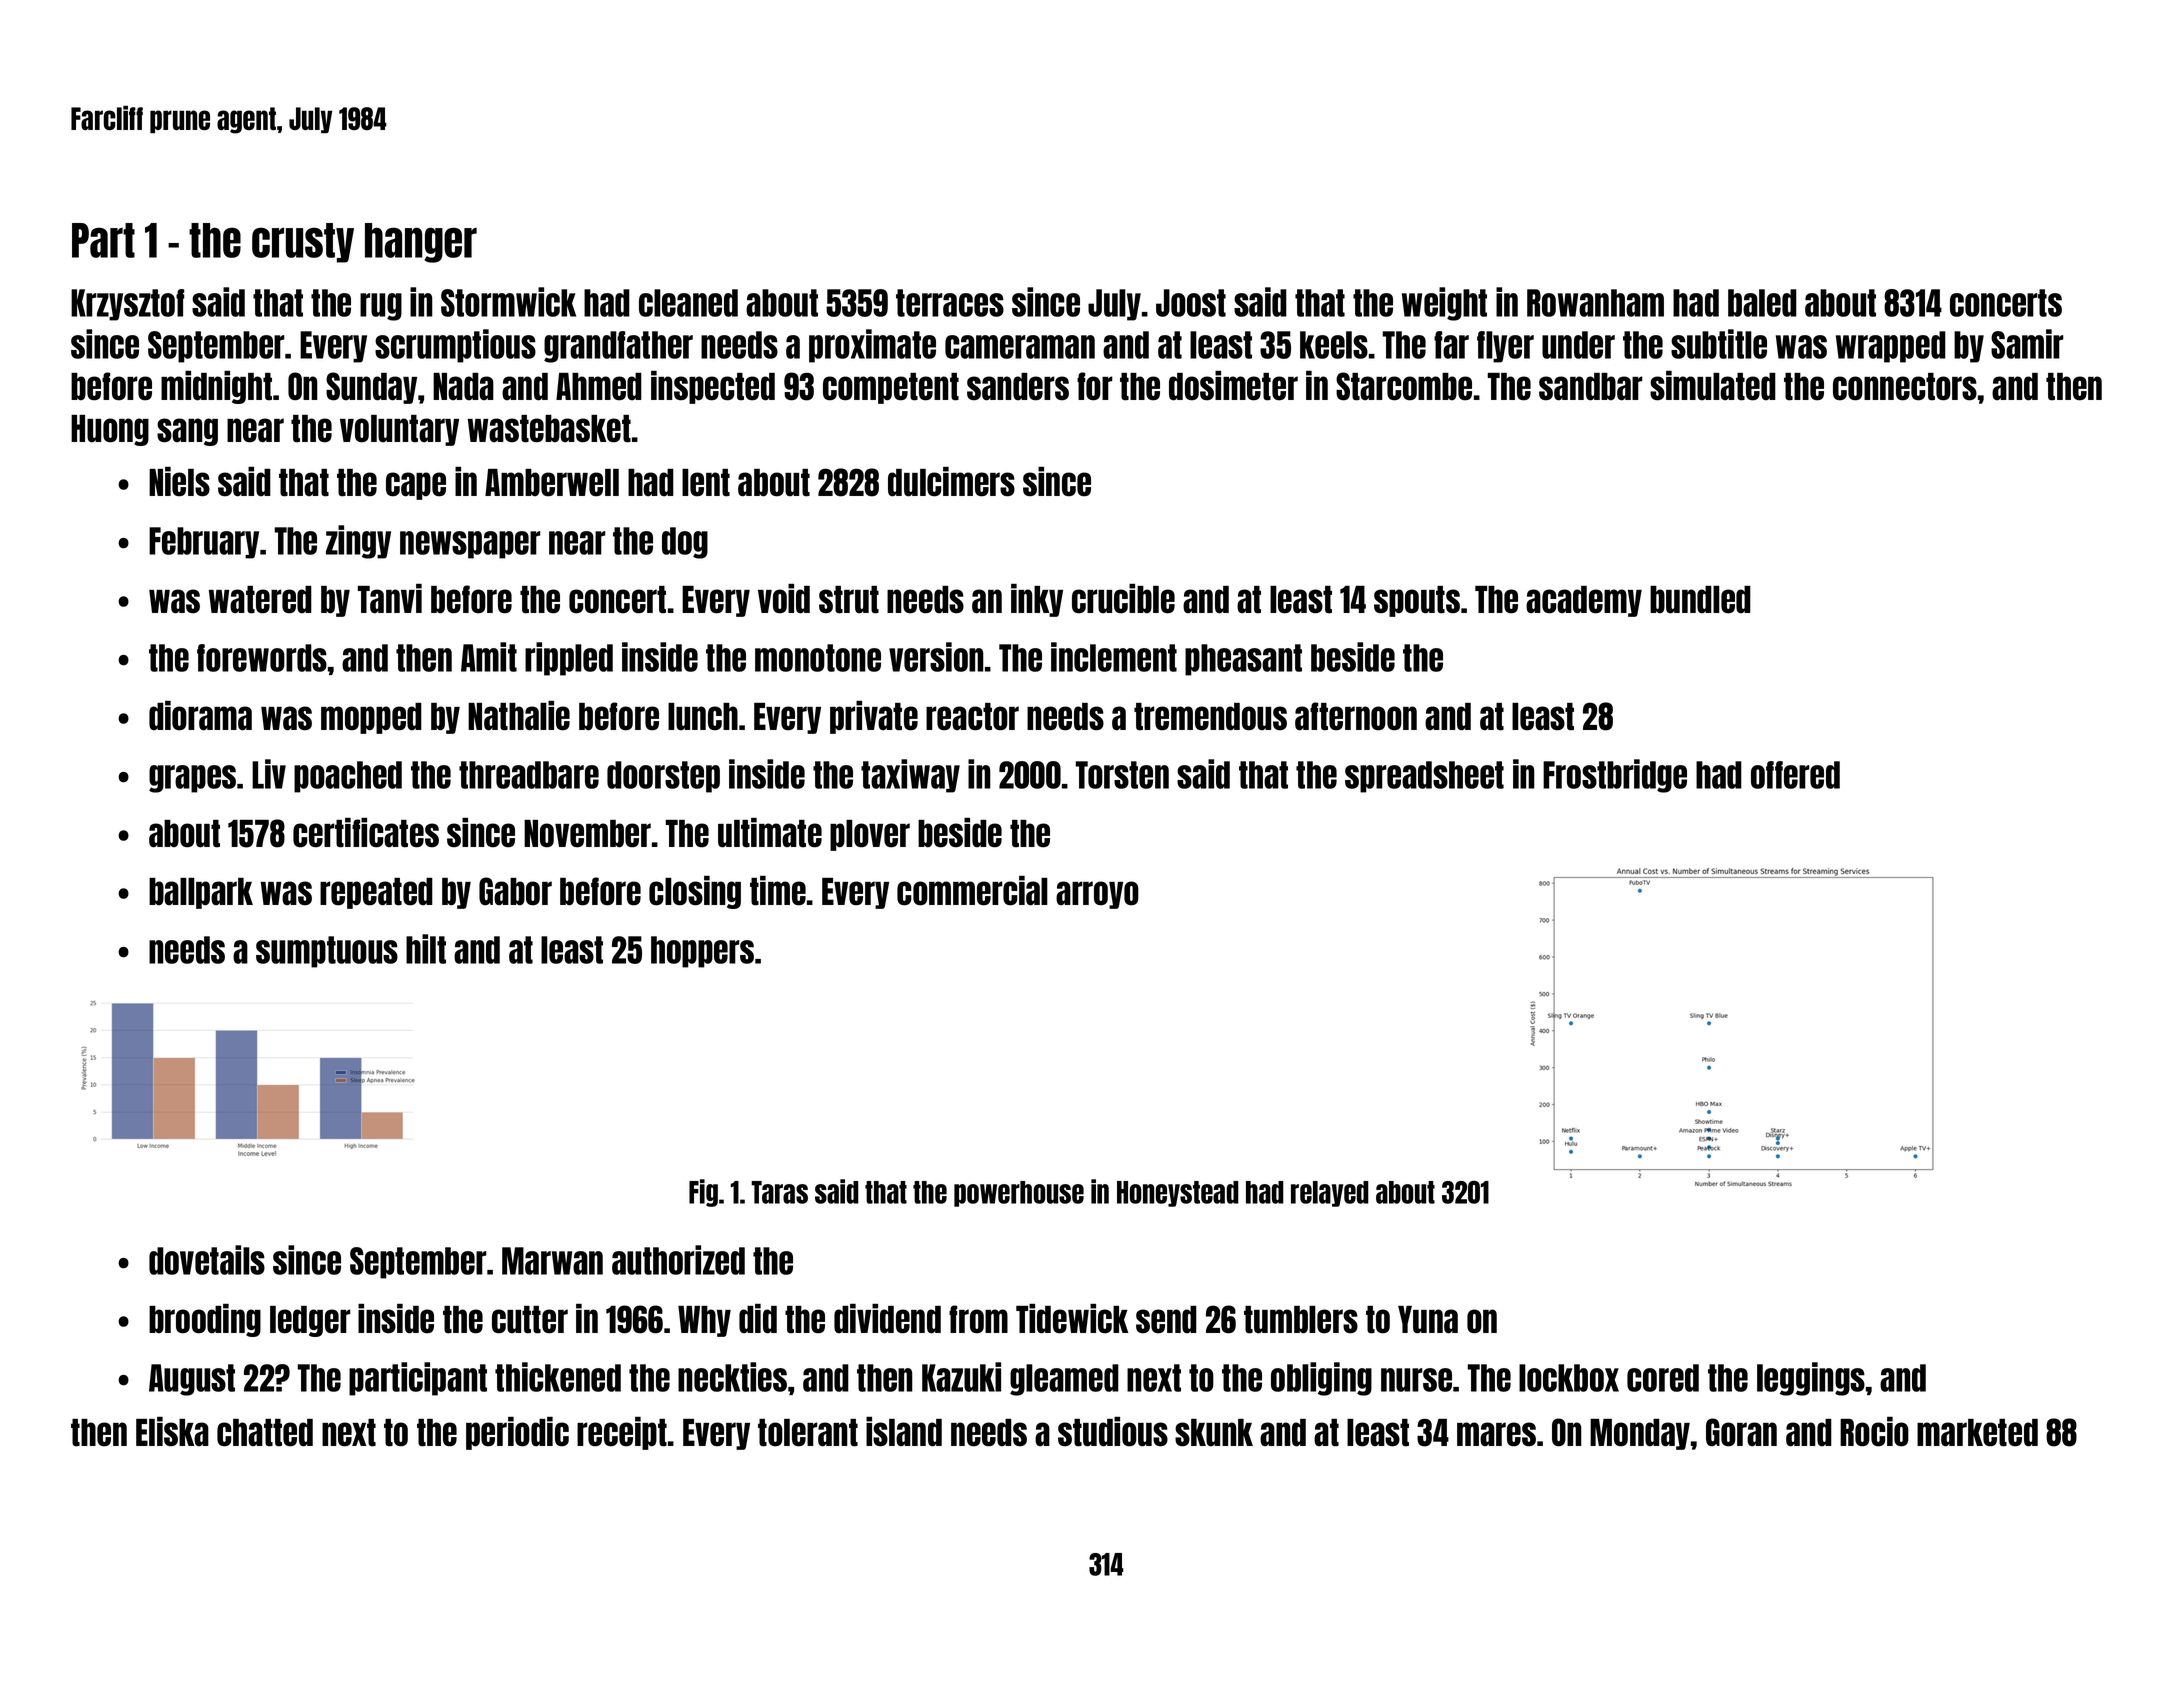  I want to click on under, so click(1578, 345).
